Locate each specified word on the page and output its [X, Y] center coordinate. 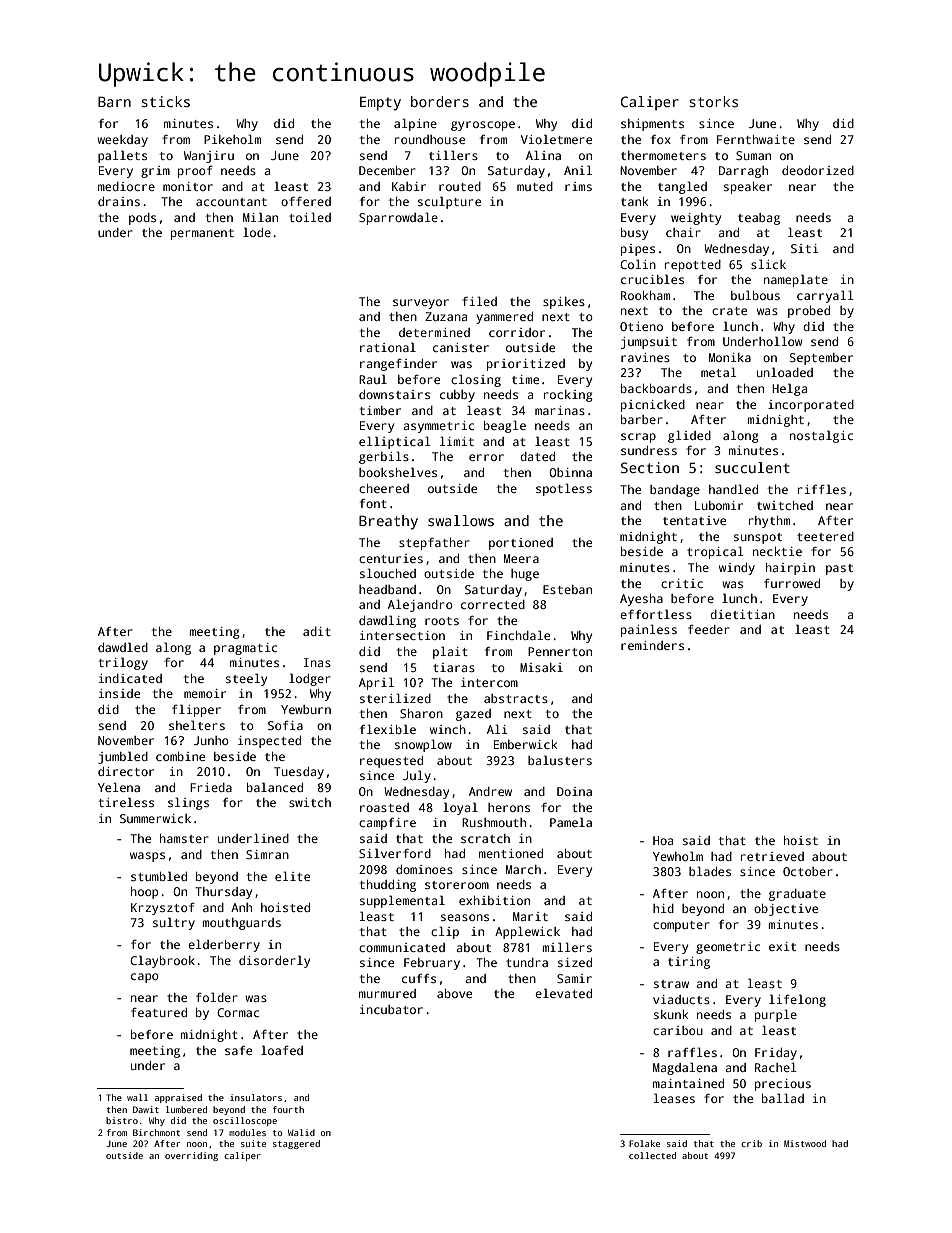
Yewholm [678, 856]
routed [460, 186]
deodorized [818, 170]
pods [142, 219]
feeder [709, 629]
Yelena [119, 787]
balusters [560, 760]
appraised [178, 1098]
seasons [465, 917]
